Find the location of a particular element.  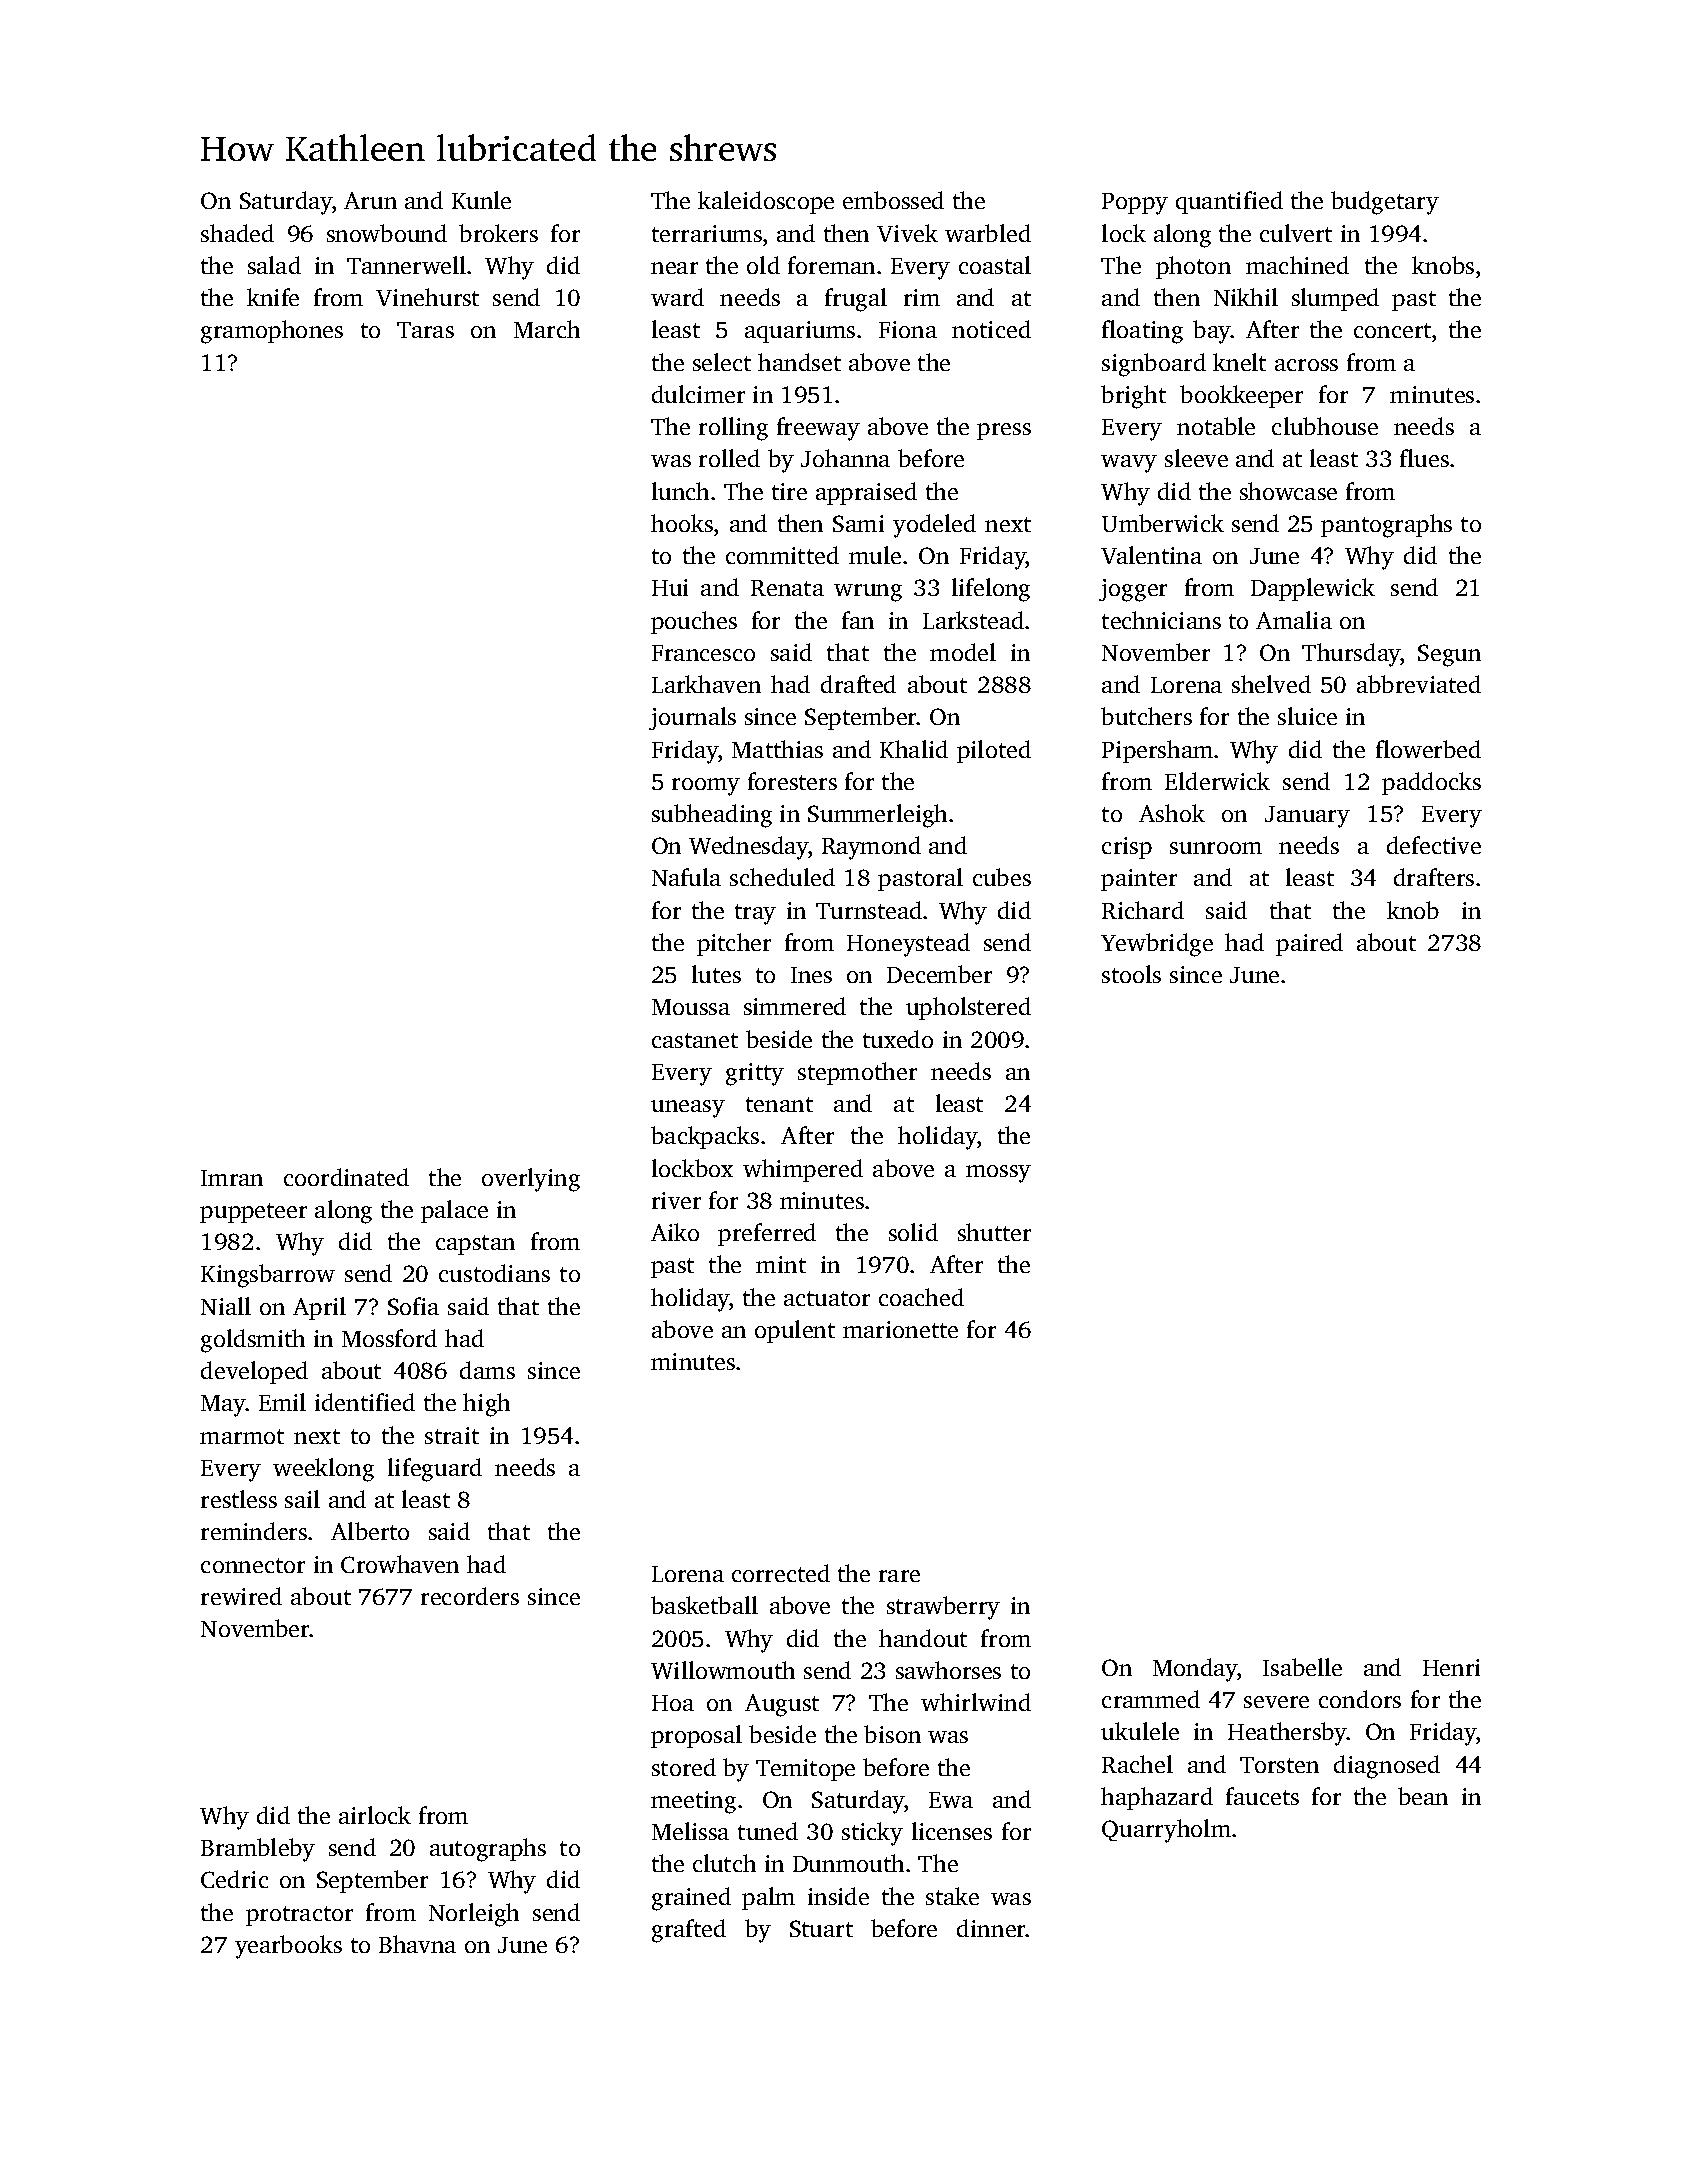

solid is located at coordinates (913, 1232).
